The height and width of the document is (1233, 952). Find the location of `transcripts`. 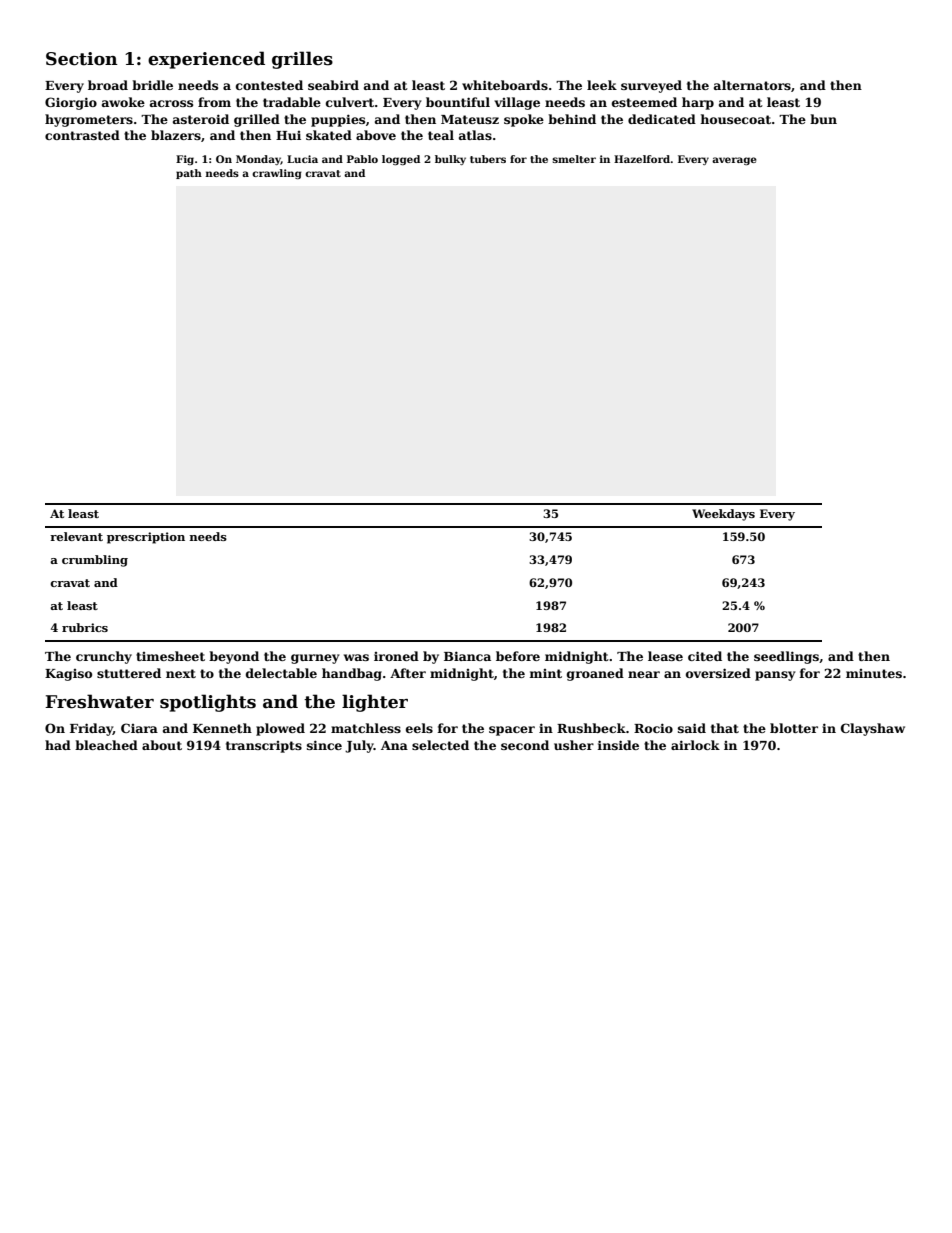

transcripts is located at coordinates (264, 747).
